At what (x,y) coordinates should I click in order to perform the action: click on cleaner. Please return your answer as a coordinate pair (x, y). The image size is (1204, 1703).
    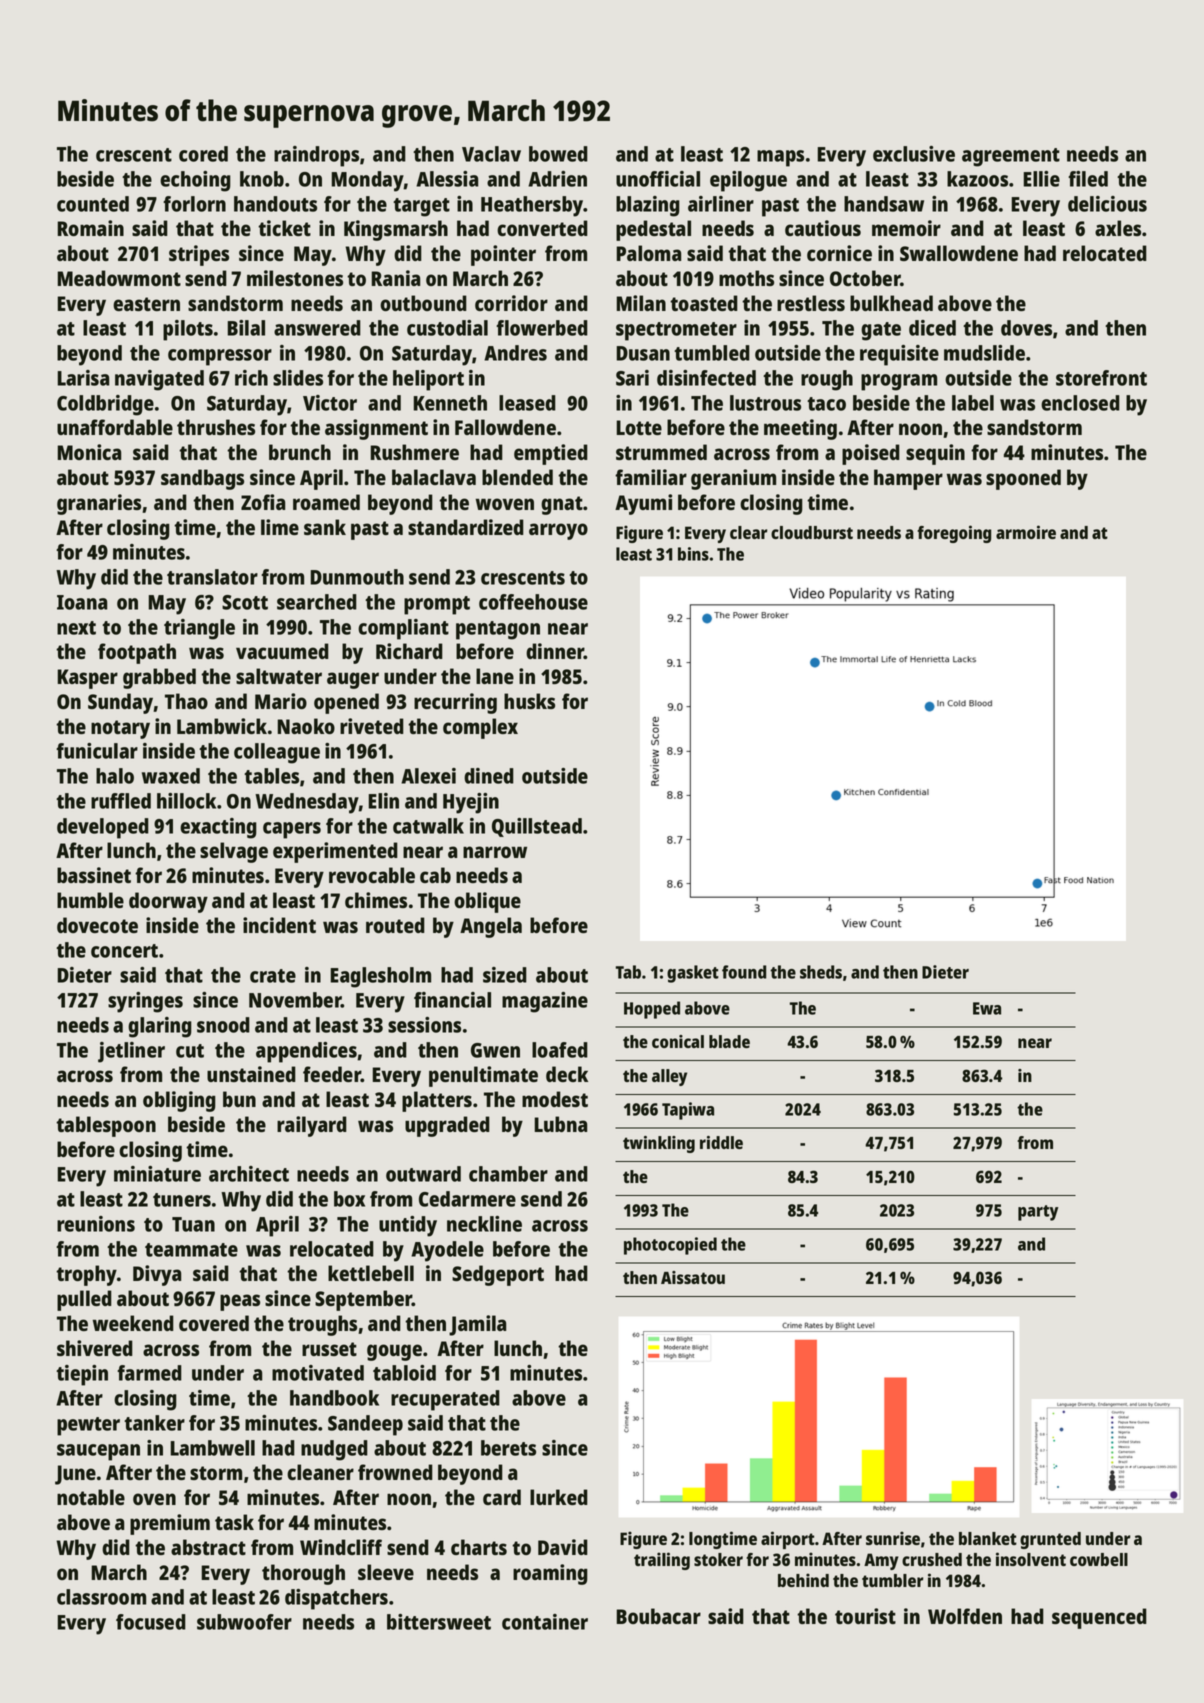
    Looking at the image, I should click on (320, 1472).
